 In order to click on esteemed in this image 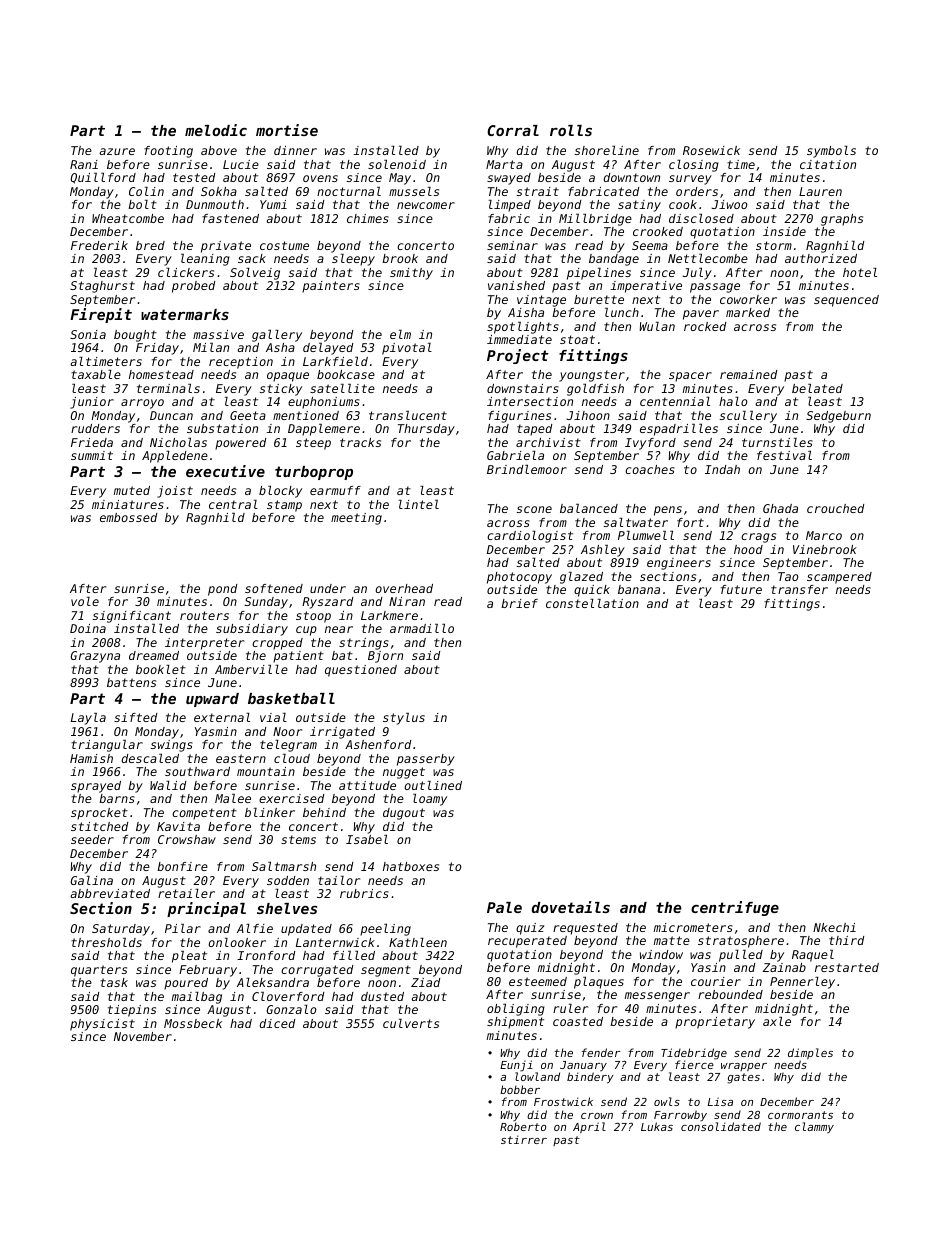, I will do `click(538, 981)`.
